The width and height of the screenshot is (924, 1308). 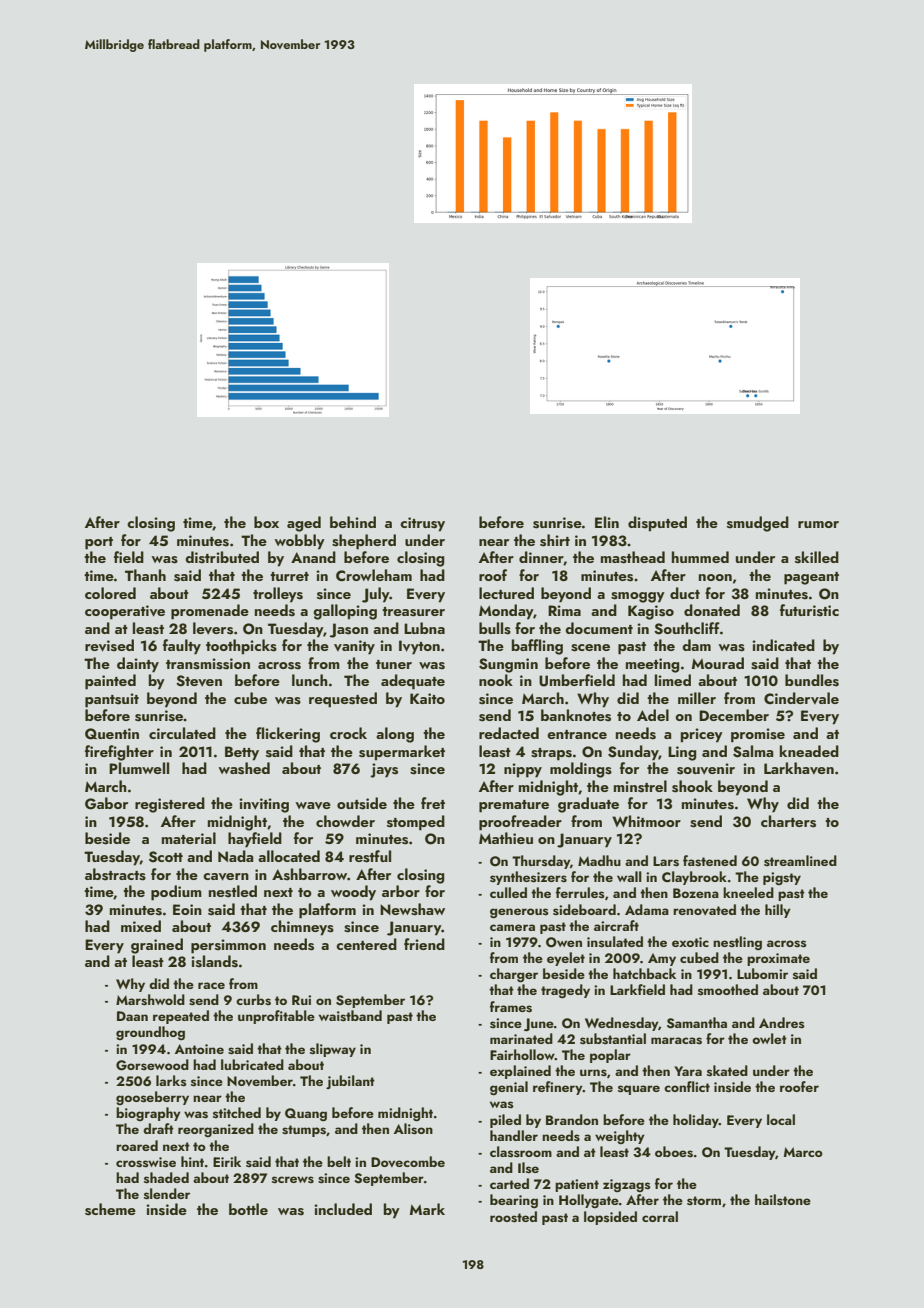 I want to click on behind, so click(x=353, y=522).
